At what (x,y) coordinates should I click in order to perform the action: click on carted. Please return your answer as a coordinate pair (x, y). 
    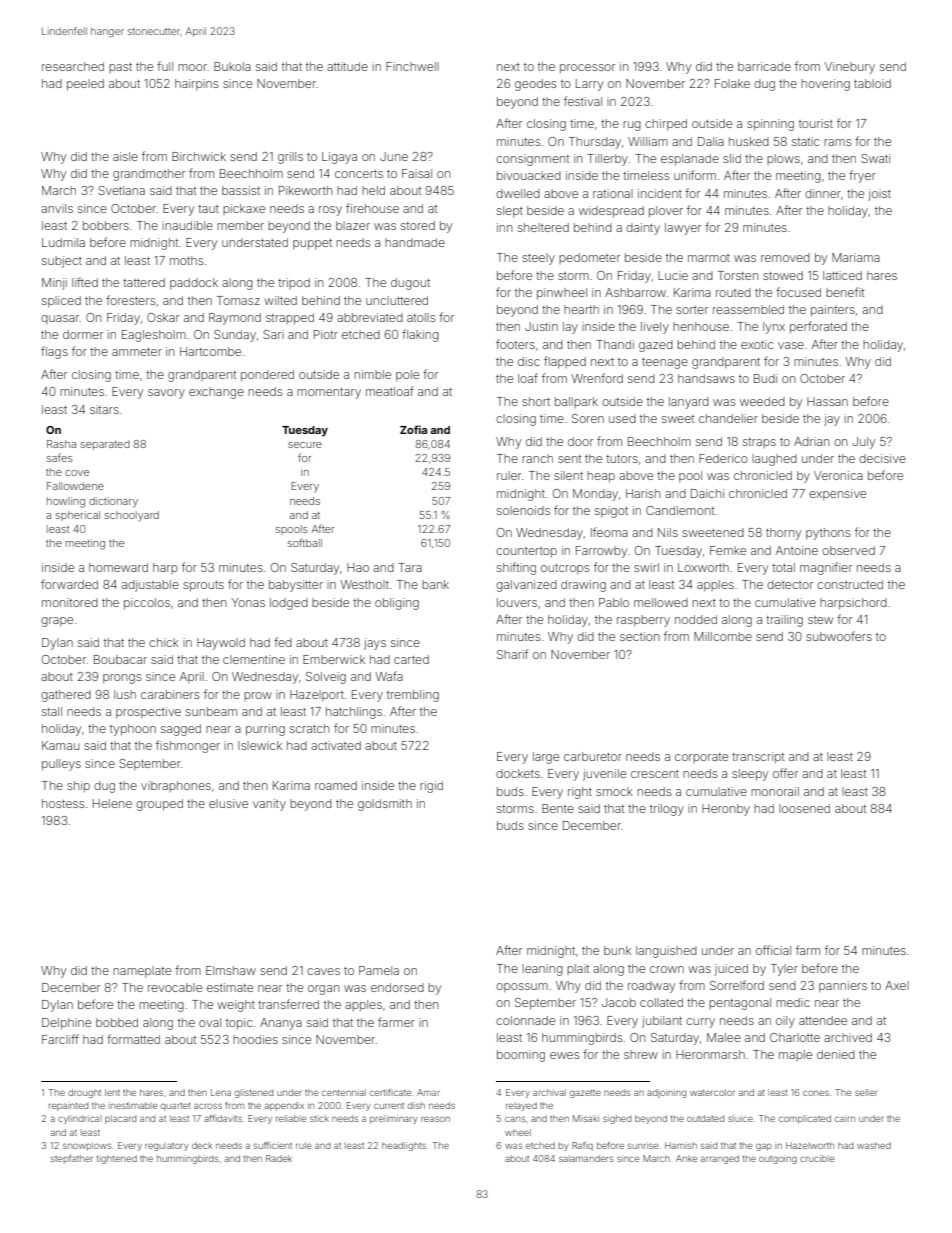
    Looking at the image, I should click on (411, 659).
